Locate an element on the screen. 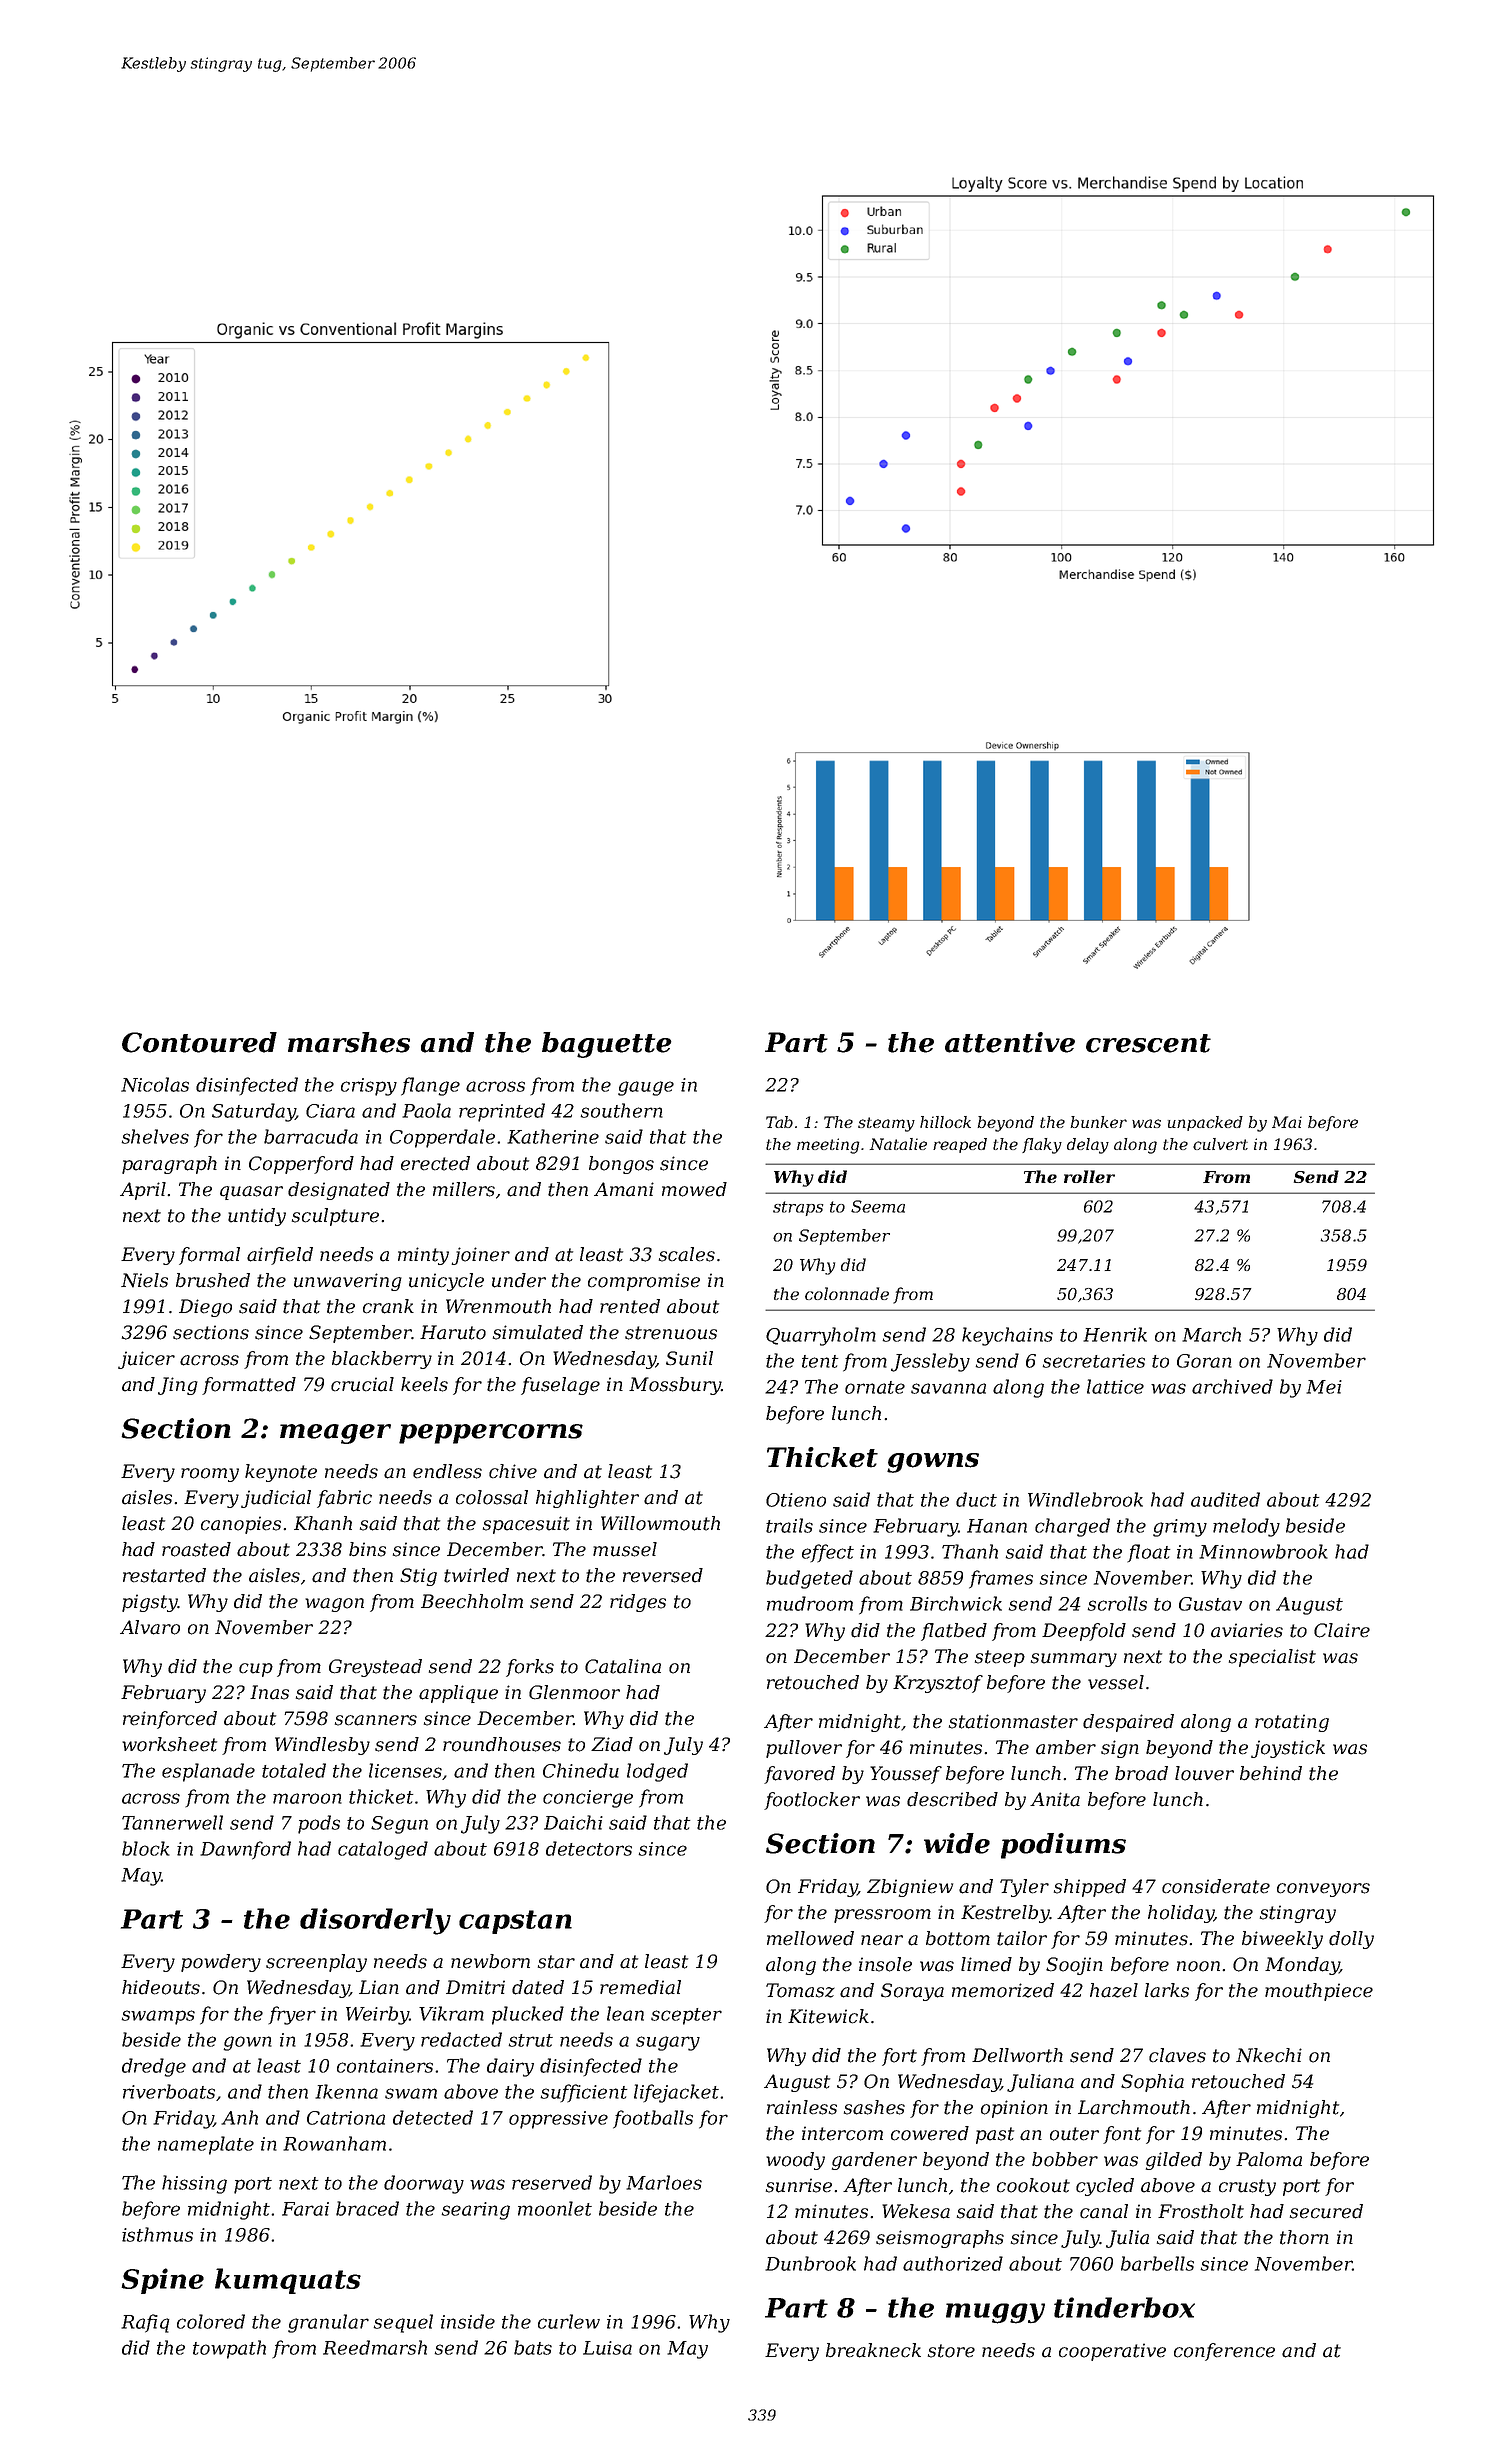 The height and width of the screenshot is (2464, 1496). conveyors is located at coordinates (1323, 1890).
